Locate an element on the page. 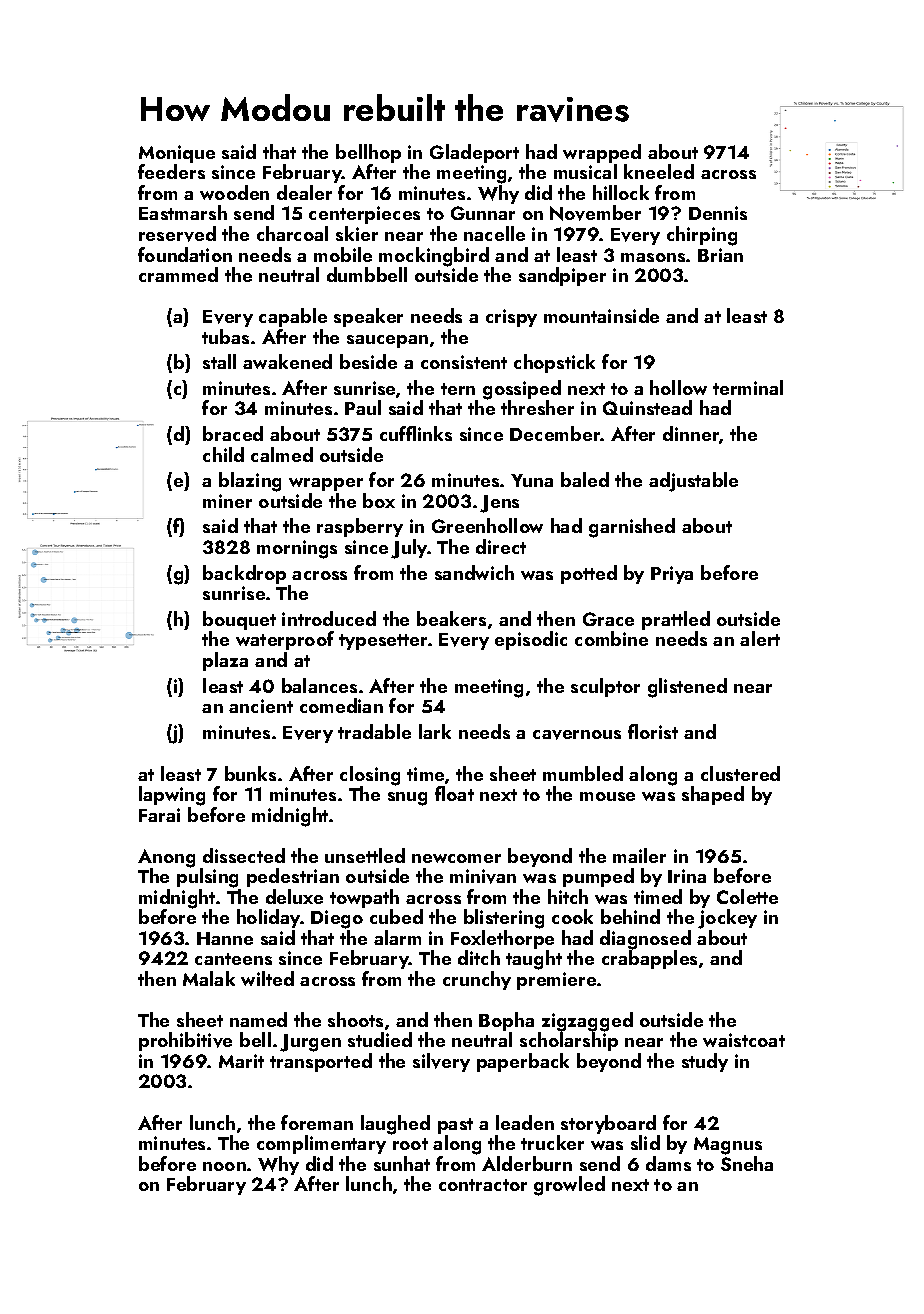  baled is located at coordinates (585, 479).
